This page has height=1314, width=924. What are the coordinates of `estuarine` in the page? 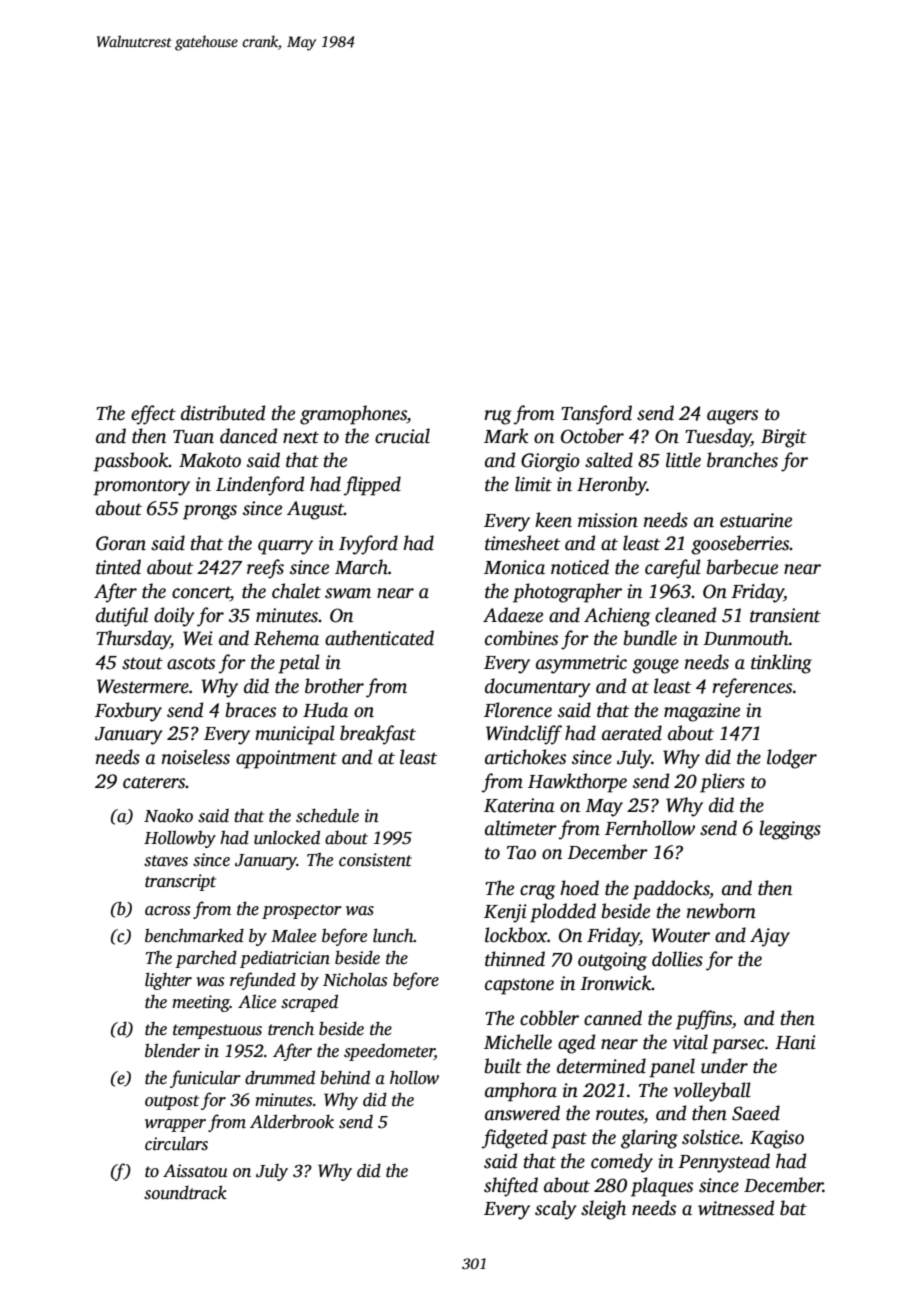 It's located at (756, 520).
